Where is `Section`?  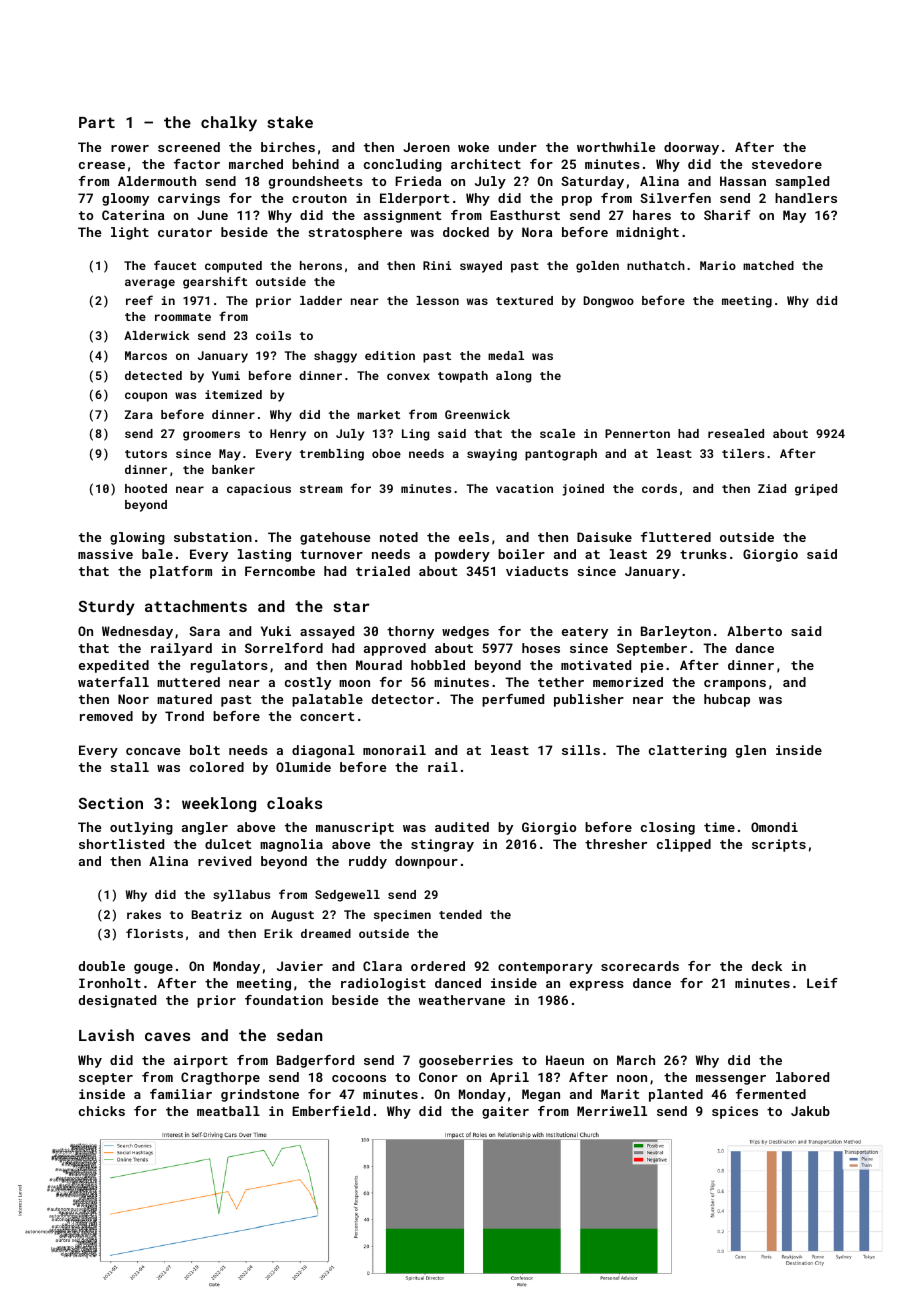
Section is located at coordinates (111, 803).
